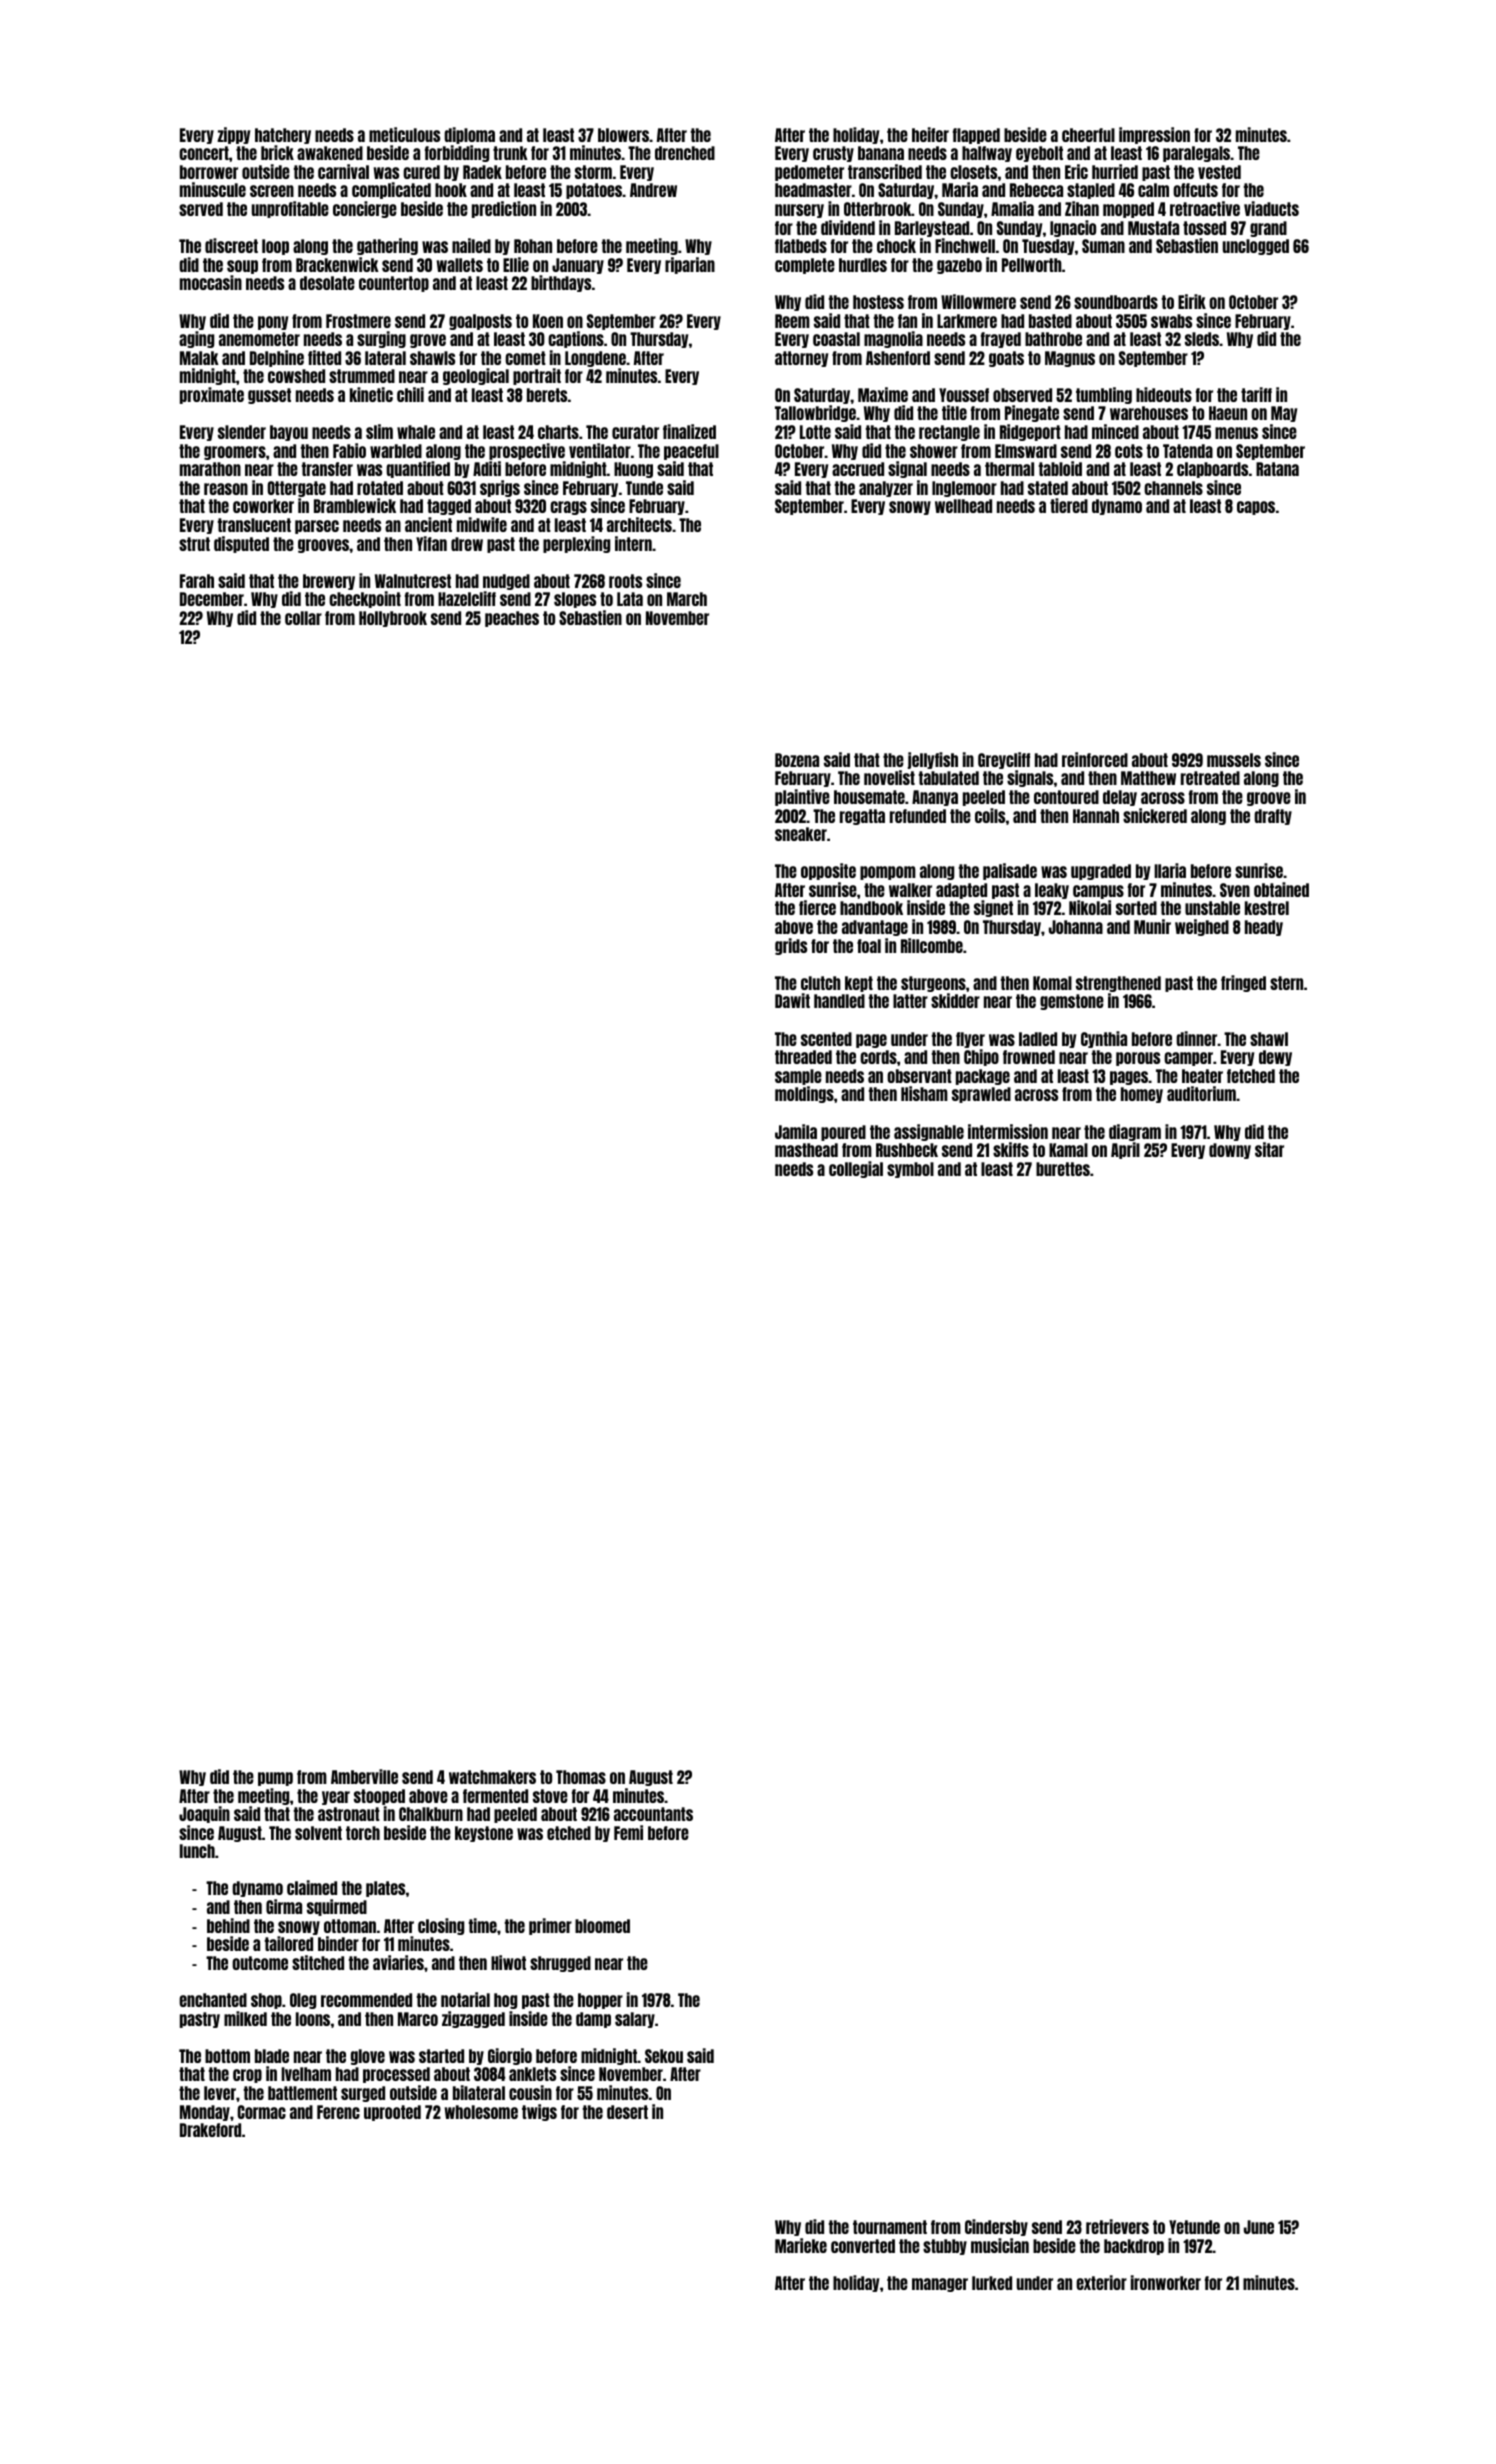 This image has width=1496, height=2464. What do you see at coordinates (387, 246) in the image?
I see `gathering` at bounding box center [387, 246].
